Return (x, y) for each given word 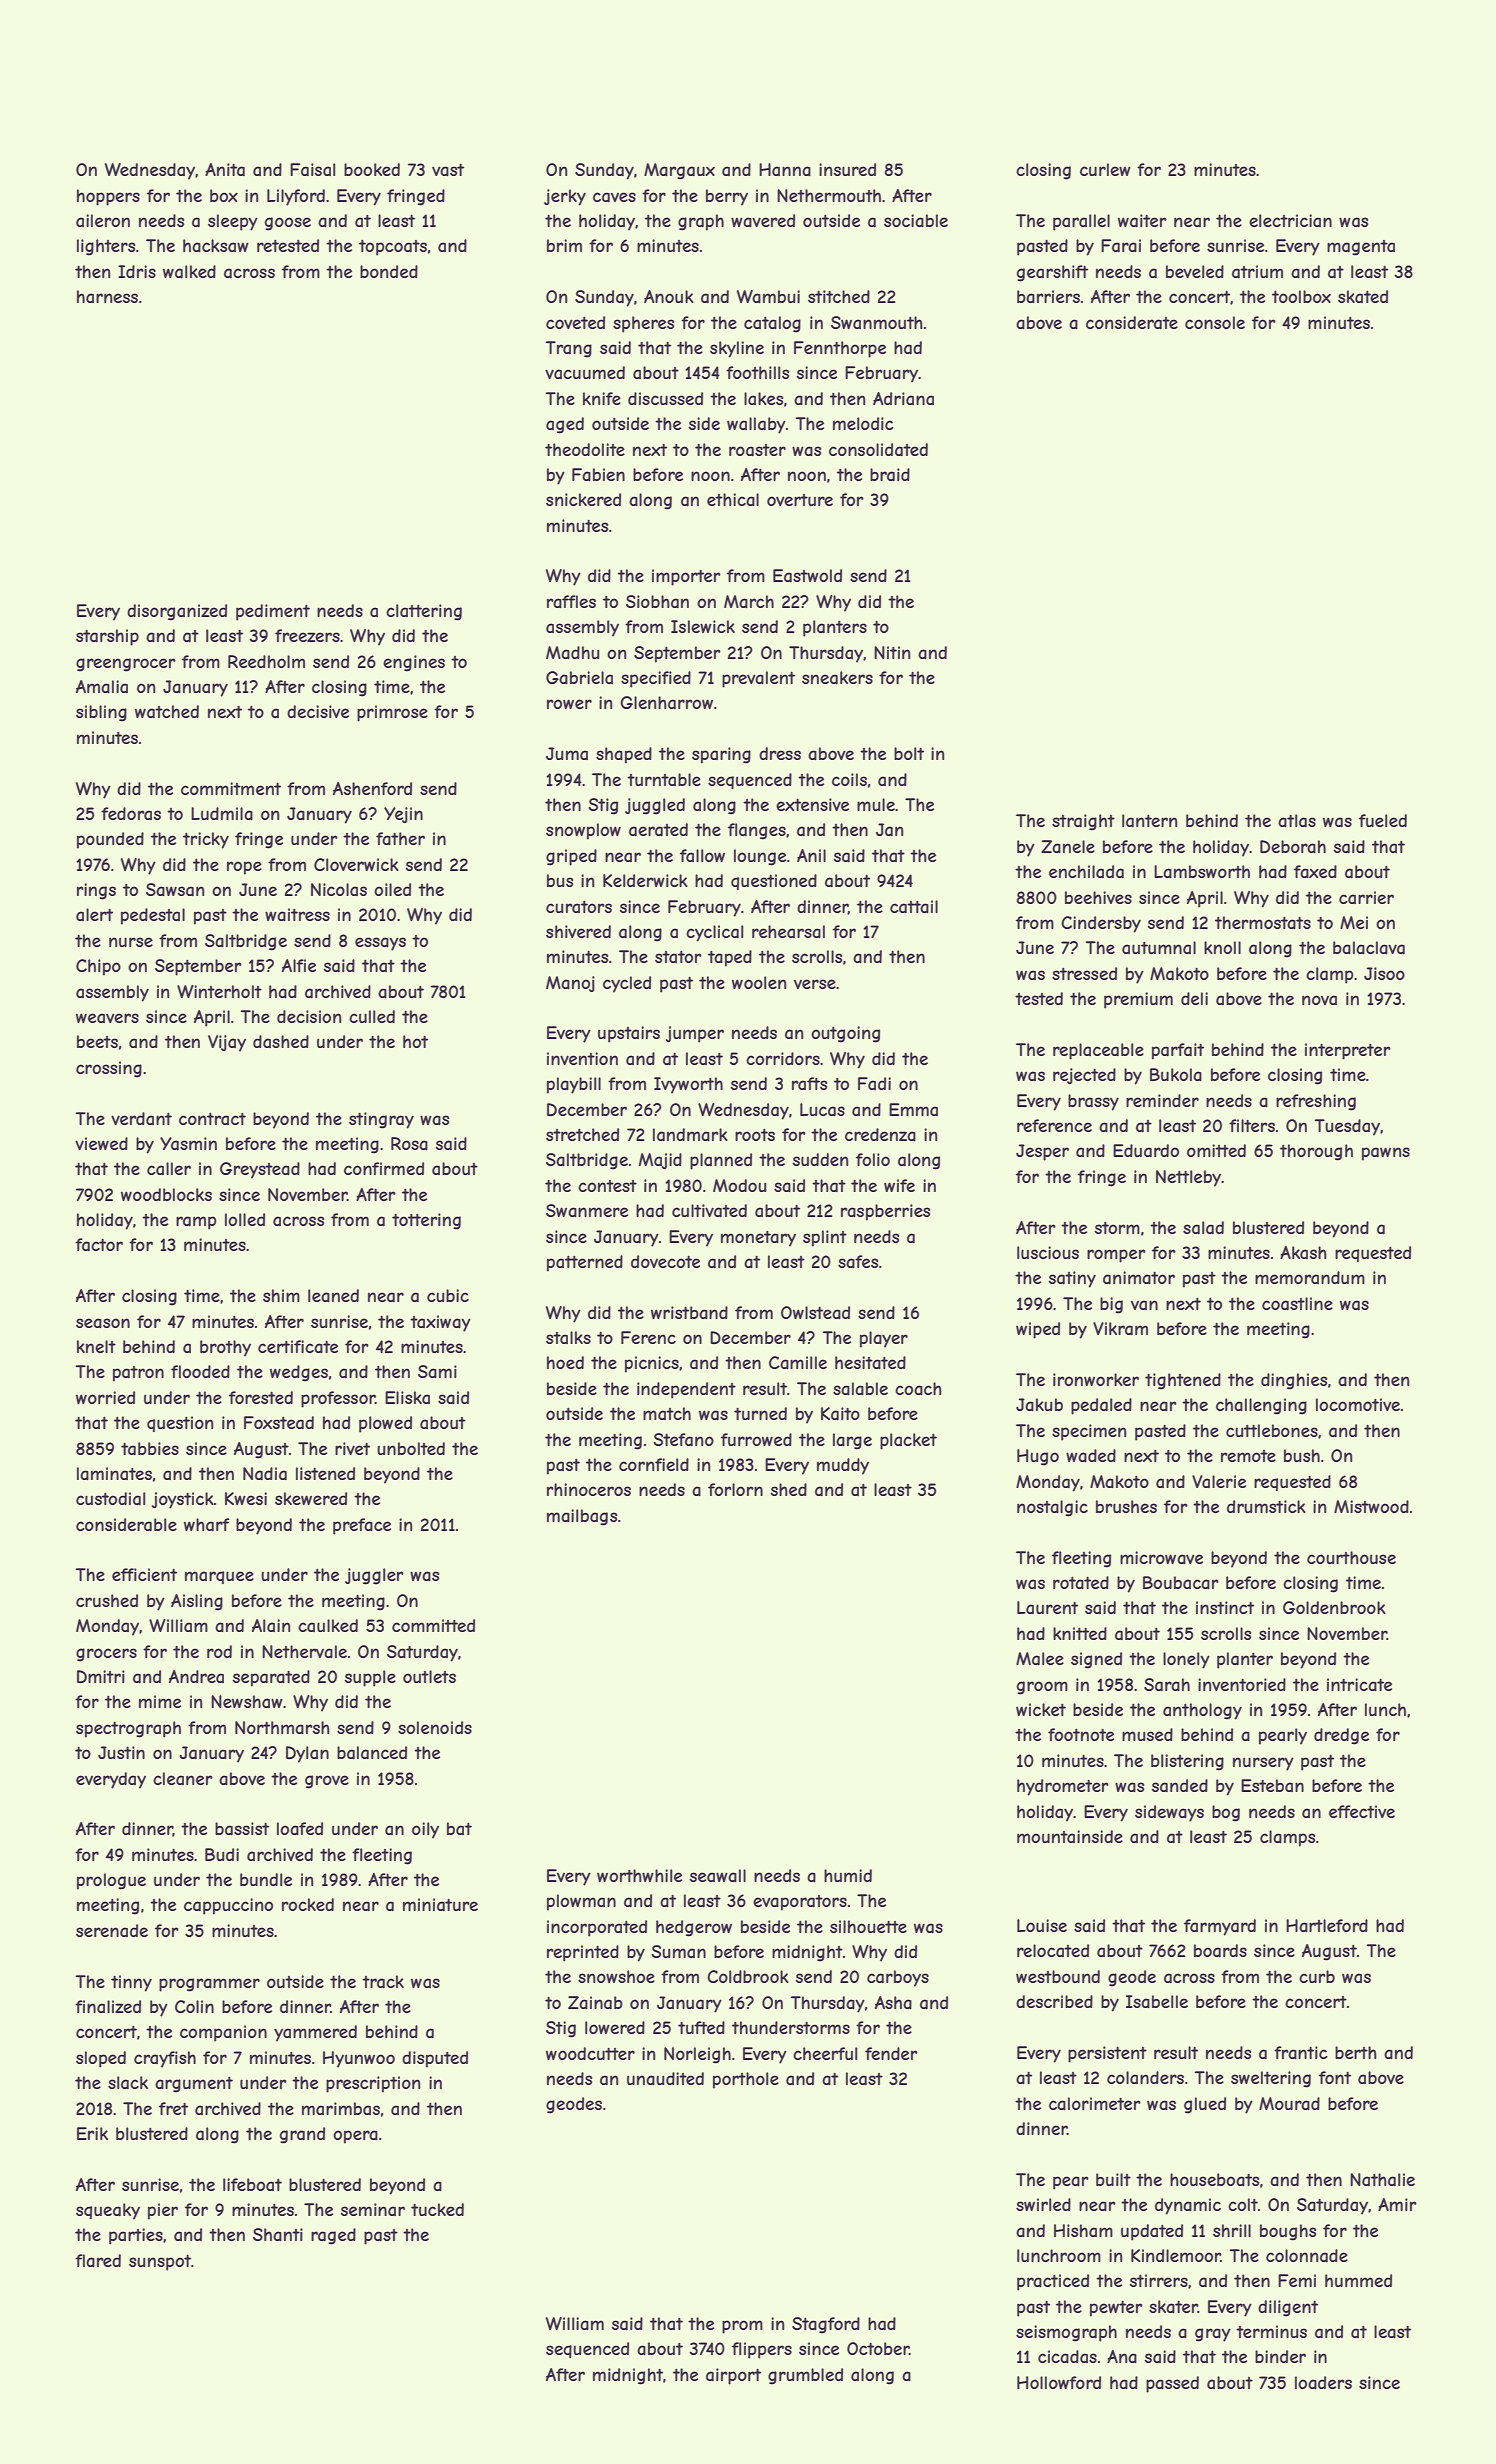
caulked (328, 1625)
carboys (898, 1978)
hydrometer (1063, 1787)
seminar (373, 2209)
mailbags (582, 1517)
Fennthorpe (840, 349)
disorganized (177, 612)
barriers (1048, 296)
